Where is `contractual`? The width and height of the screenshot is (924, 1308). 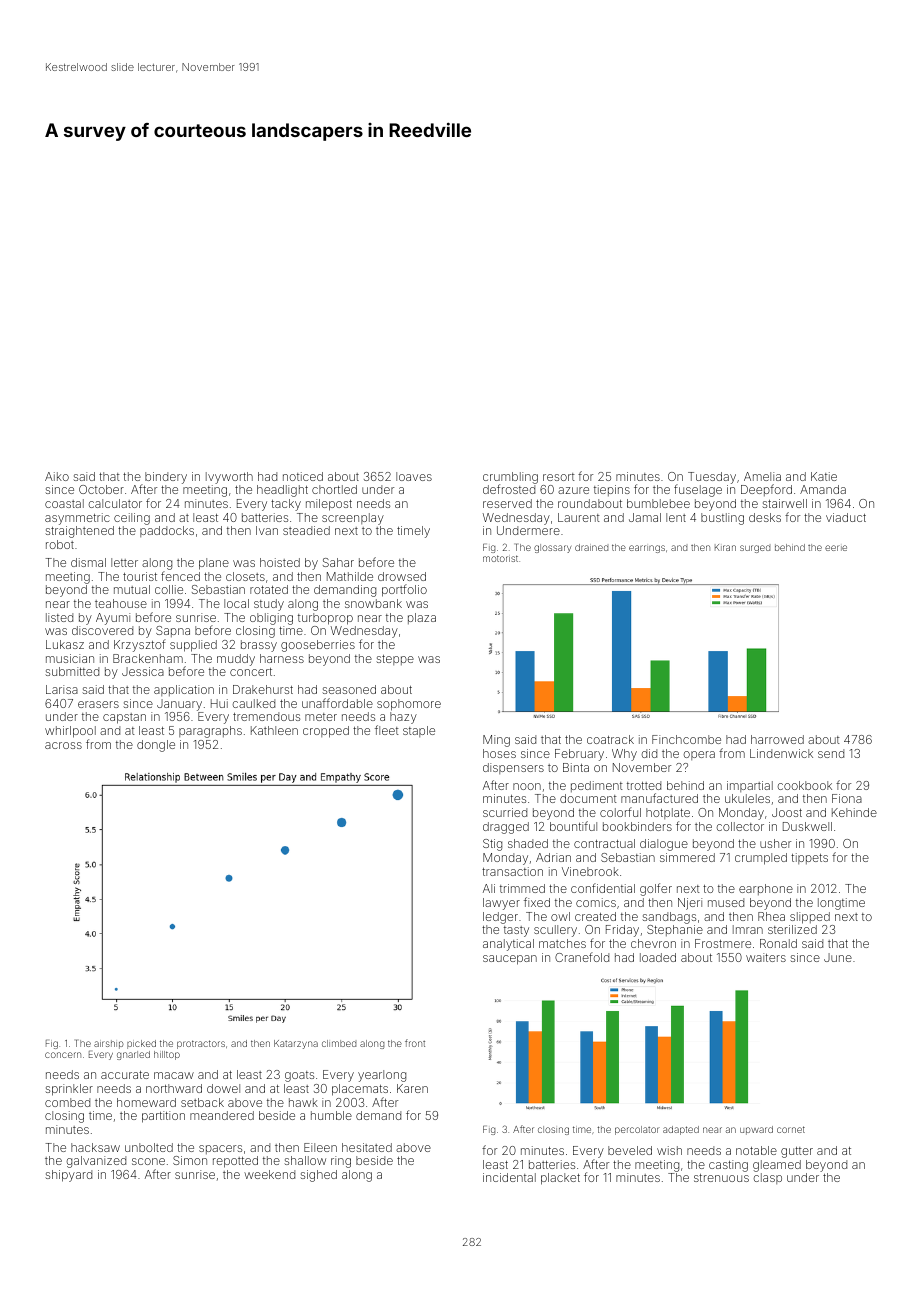 contractual is located at coordinates (604, 843).
